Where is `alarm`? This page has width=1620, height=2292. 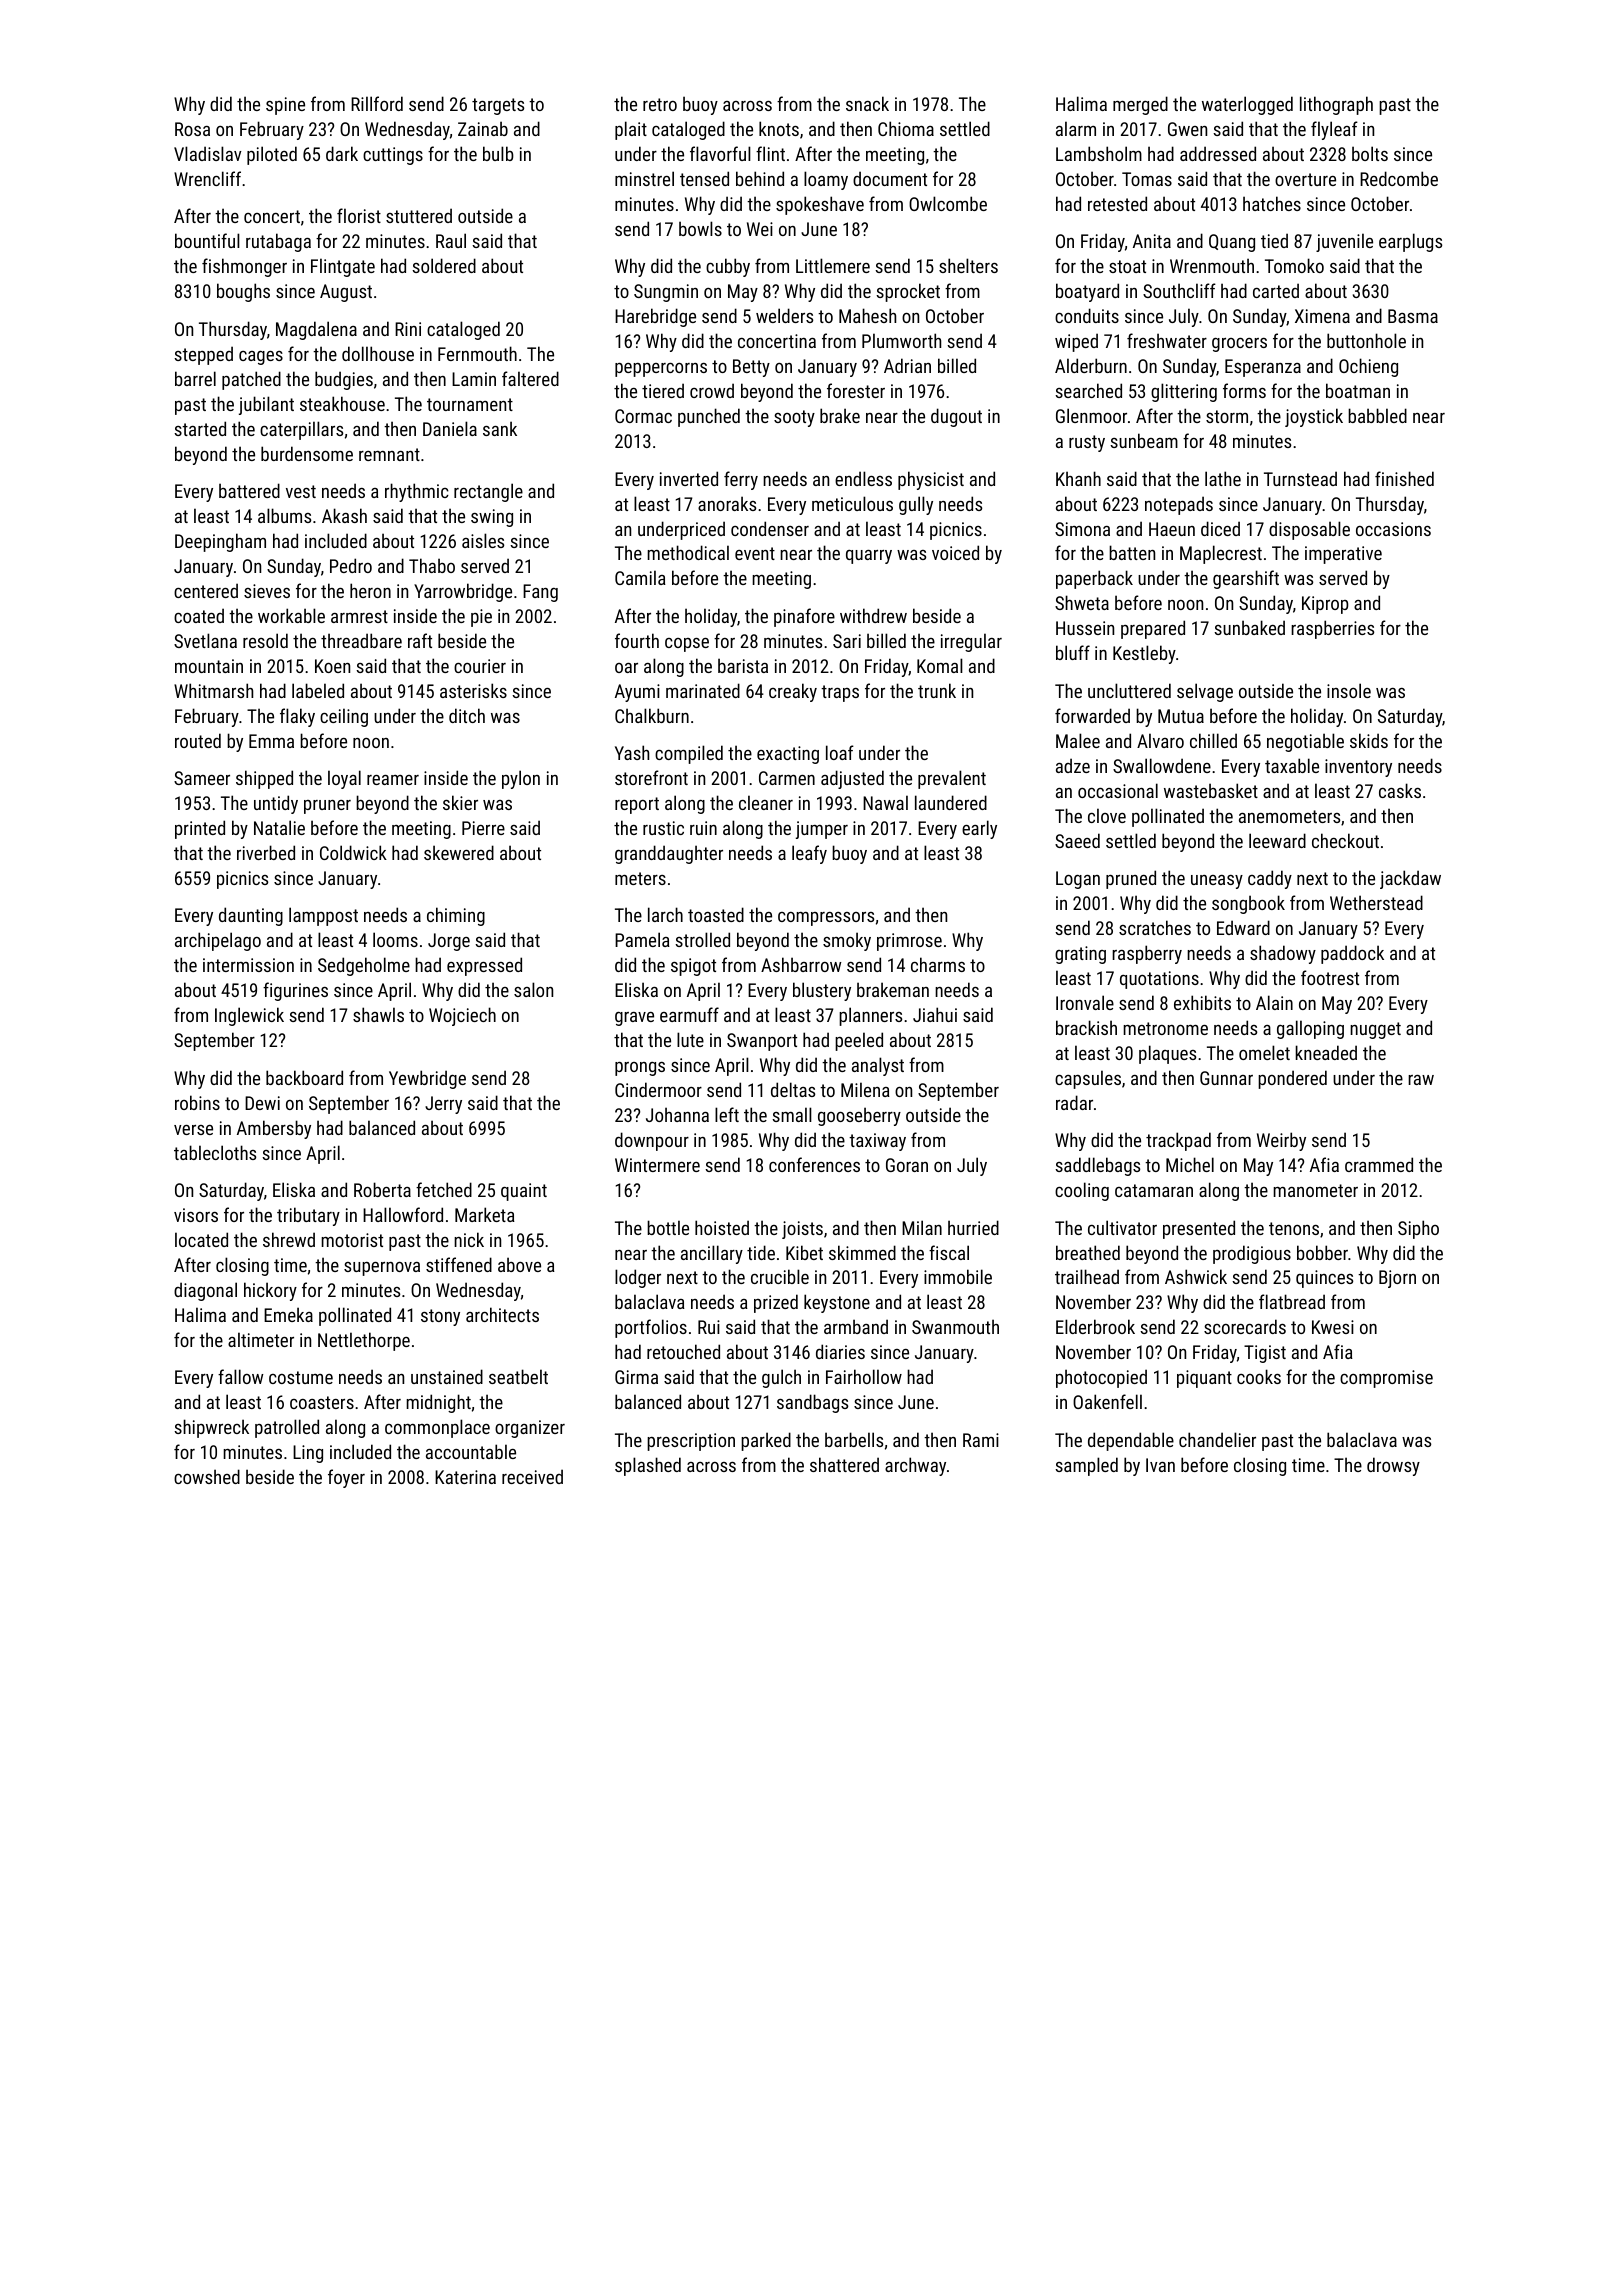
alarm is located at coordinates (1076, 128).
